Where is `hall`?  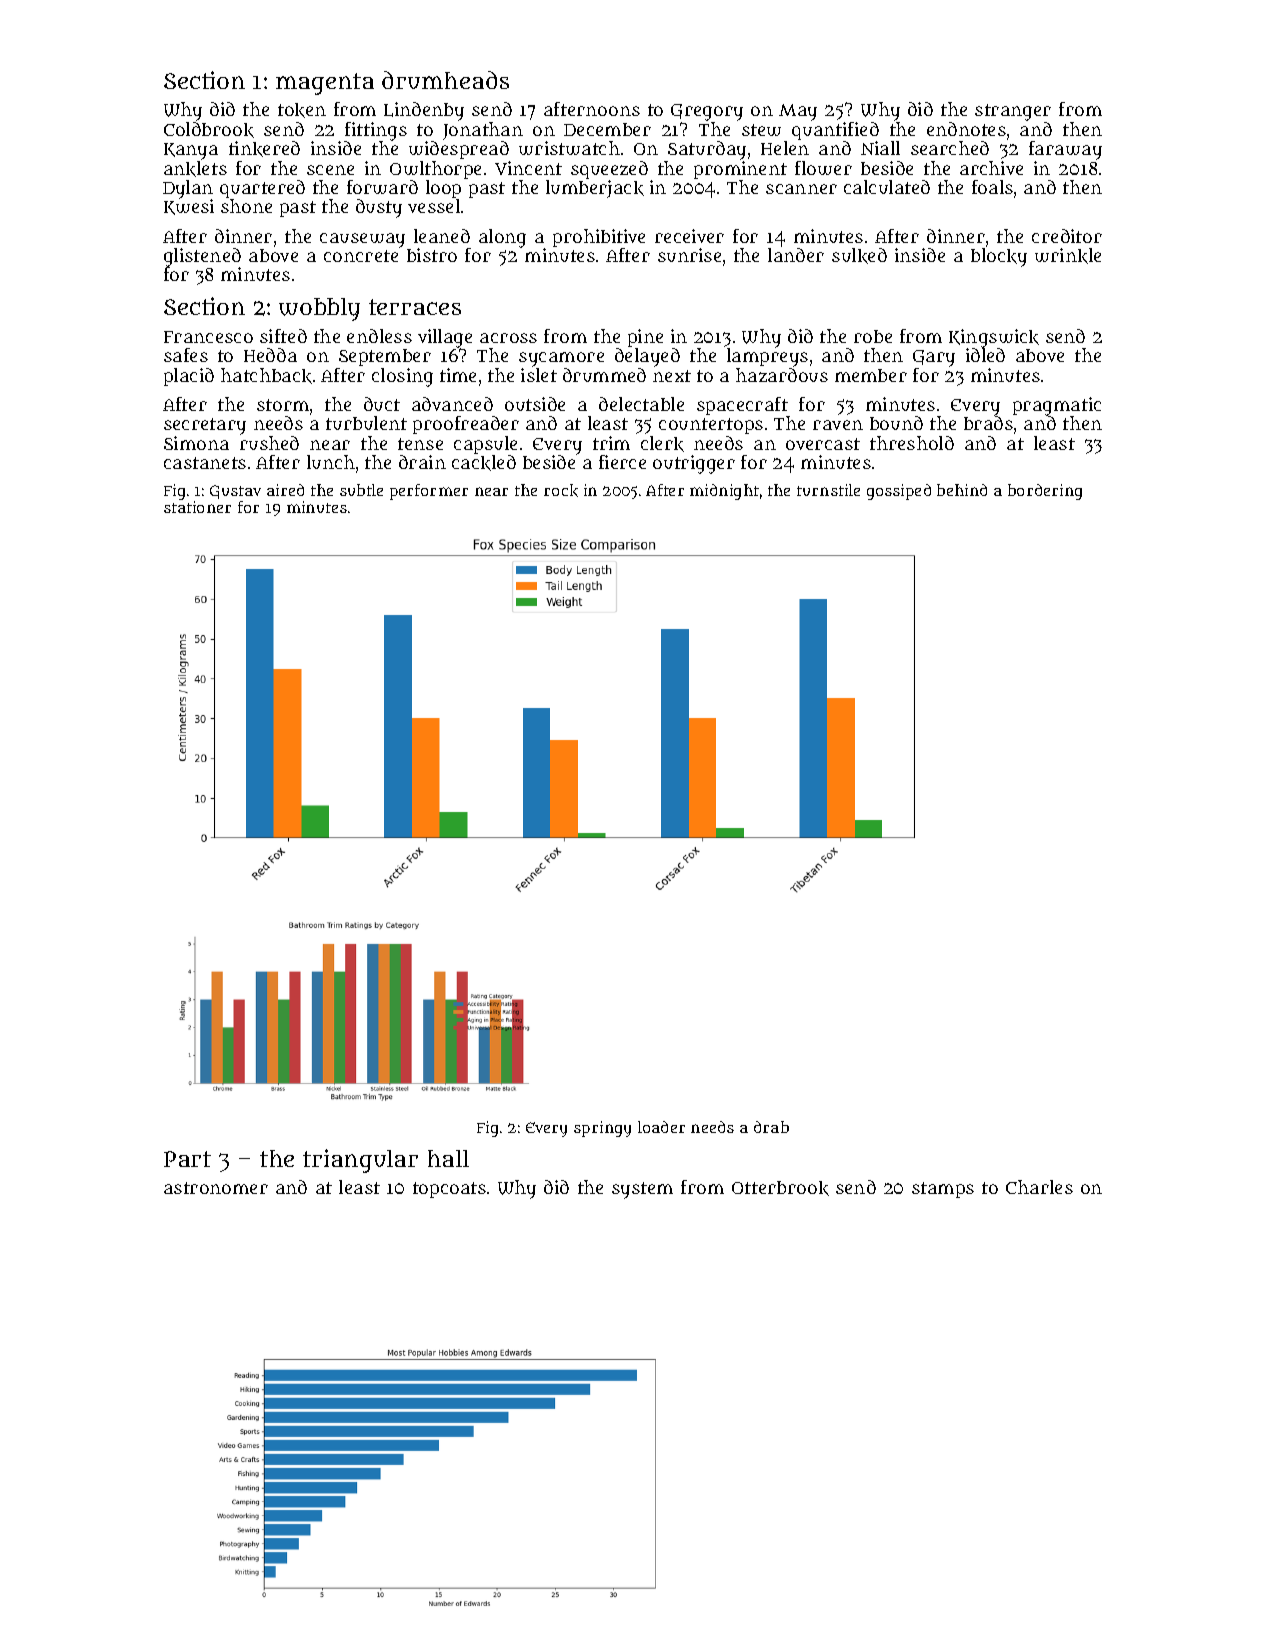
hall is located at coordinates (448, 1158).
